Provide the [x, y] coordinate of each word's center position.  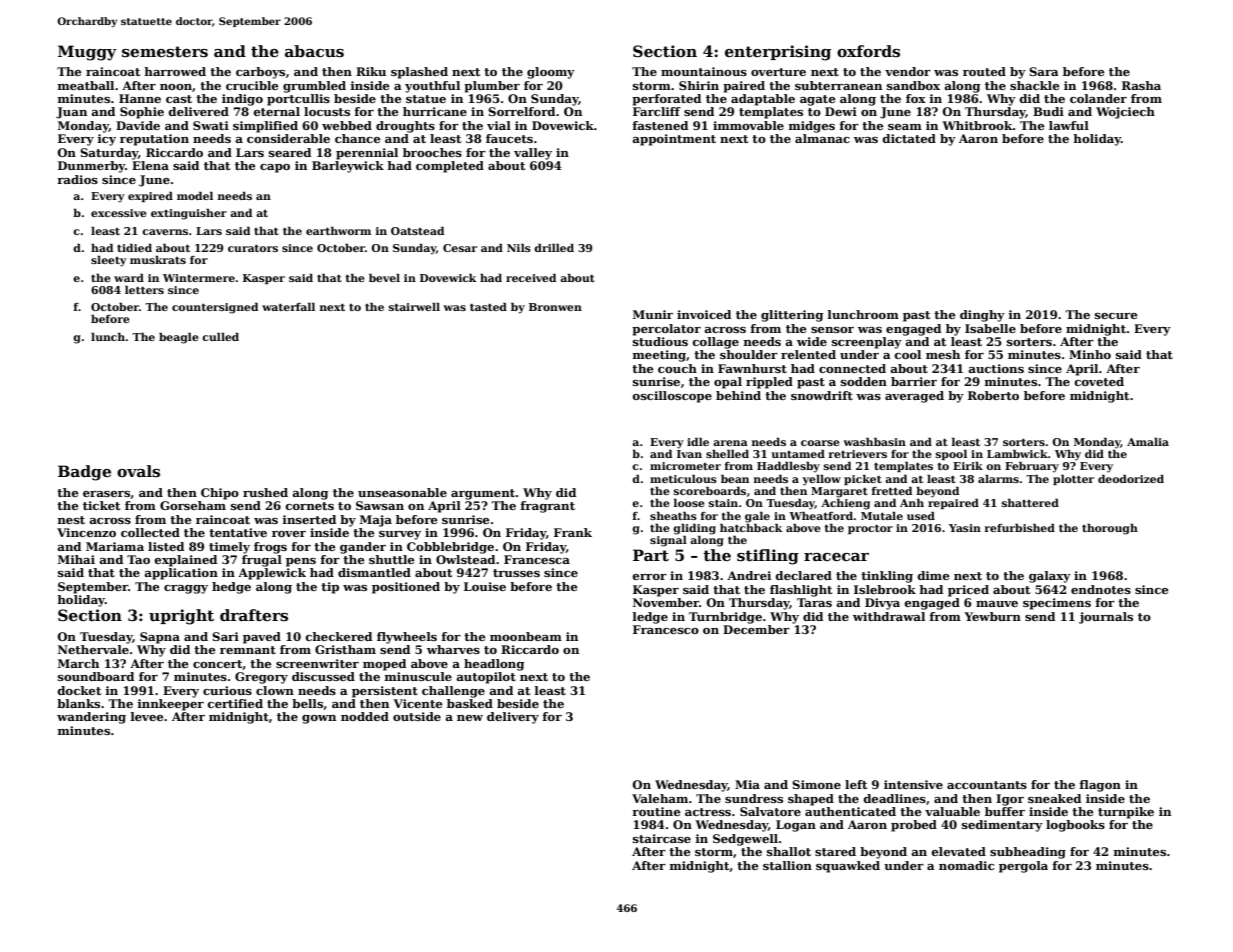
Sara [1044, 71]
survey [400, 535]
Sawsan [380, 505]
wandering [91, 718]
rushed [265, 492]
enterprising [778, 53]
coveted [1099, 381]
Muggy [87, 53]
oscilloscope [672, 397]
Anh [912, 503]
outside [417, 716]
